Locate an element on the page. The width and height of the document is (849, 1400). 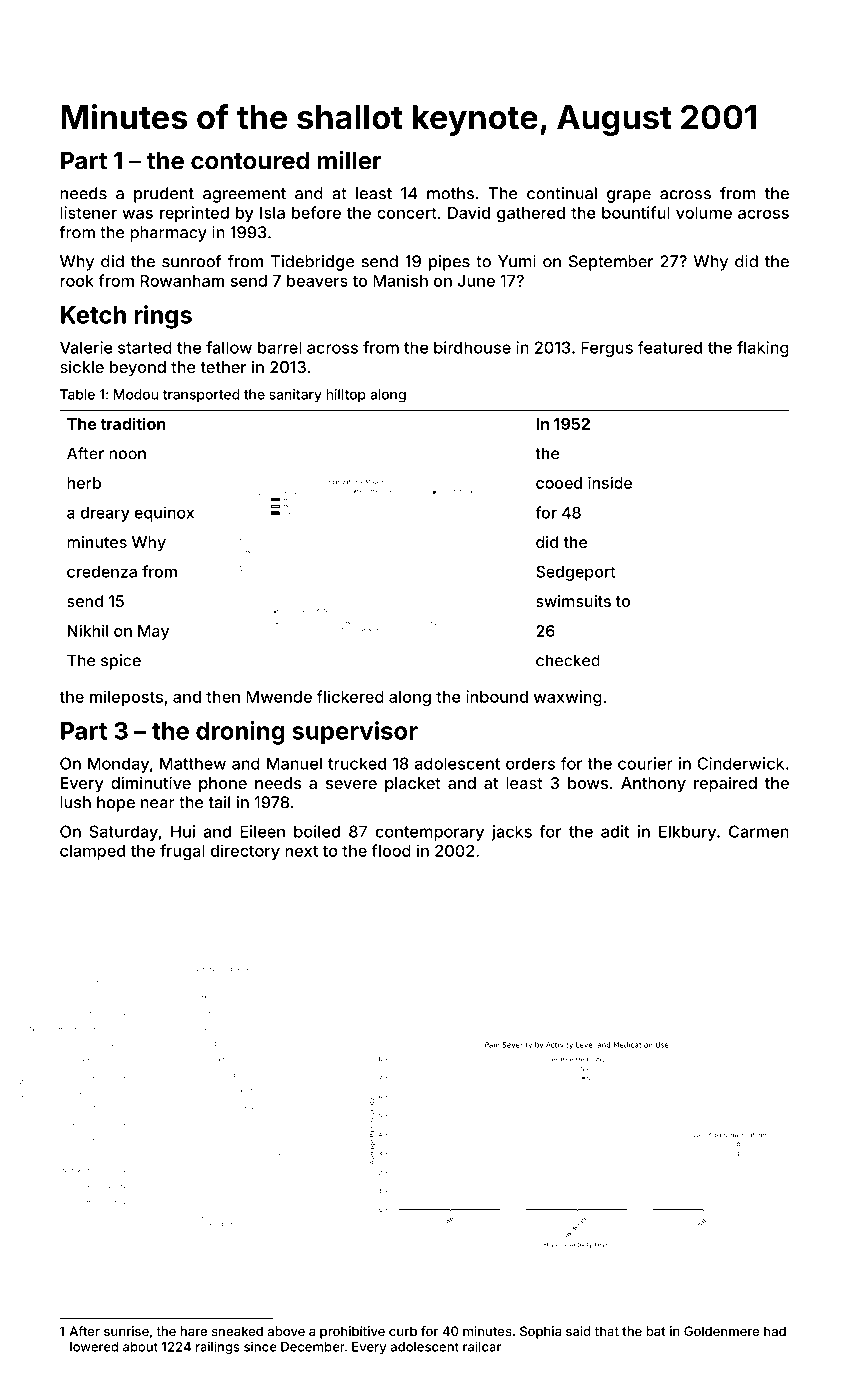
railcar is located at coordinates (482, 1346).
